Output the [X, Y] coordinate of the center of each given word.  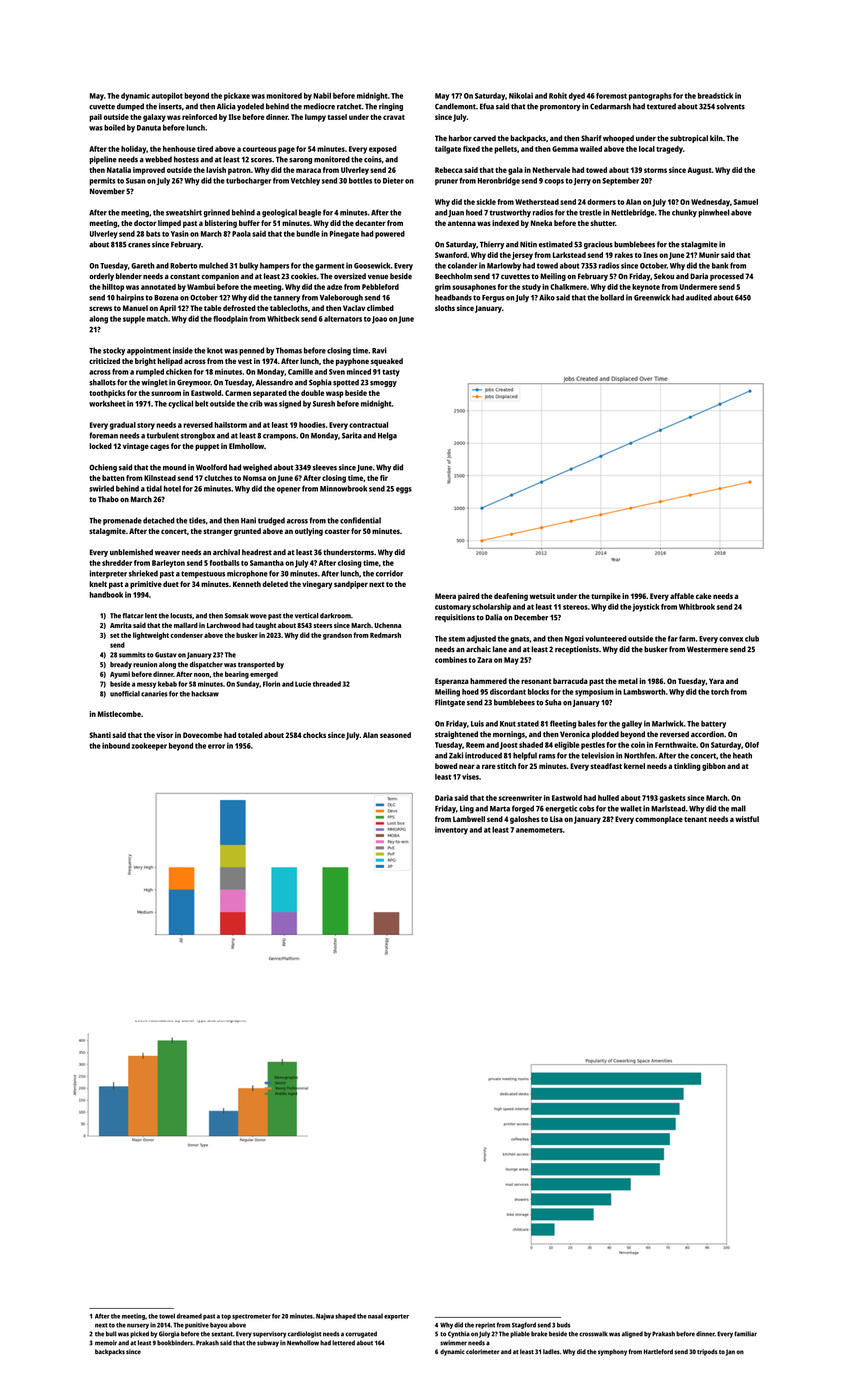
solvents [730, 106]
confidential [360, 520]
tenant [695, 819]
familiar [745, 1334]
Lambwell [469, 819]
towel [167, 1316]
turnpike [606, 597]
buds [563, 1325]
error [216, 746]
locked [100, 446]
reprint [485, 1325]
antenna [462, 223]
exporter [396, 1317]
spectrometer [251, 1317]
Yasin [180, 233]
